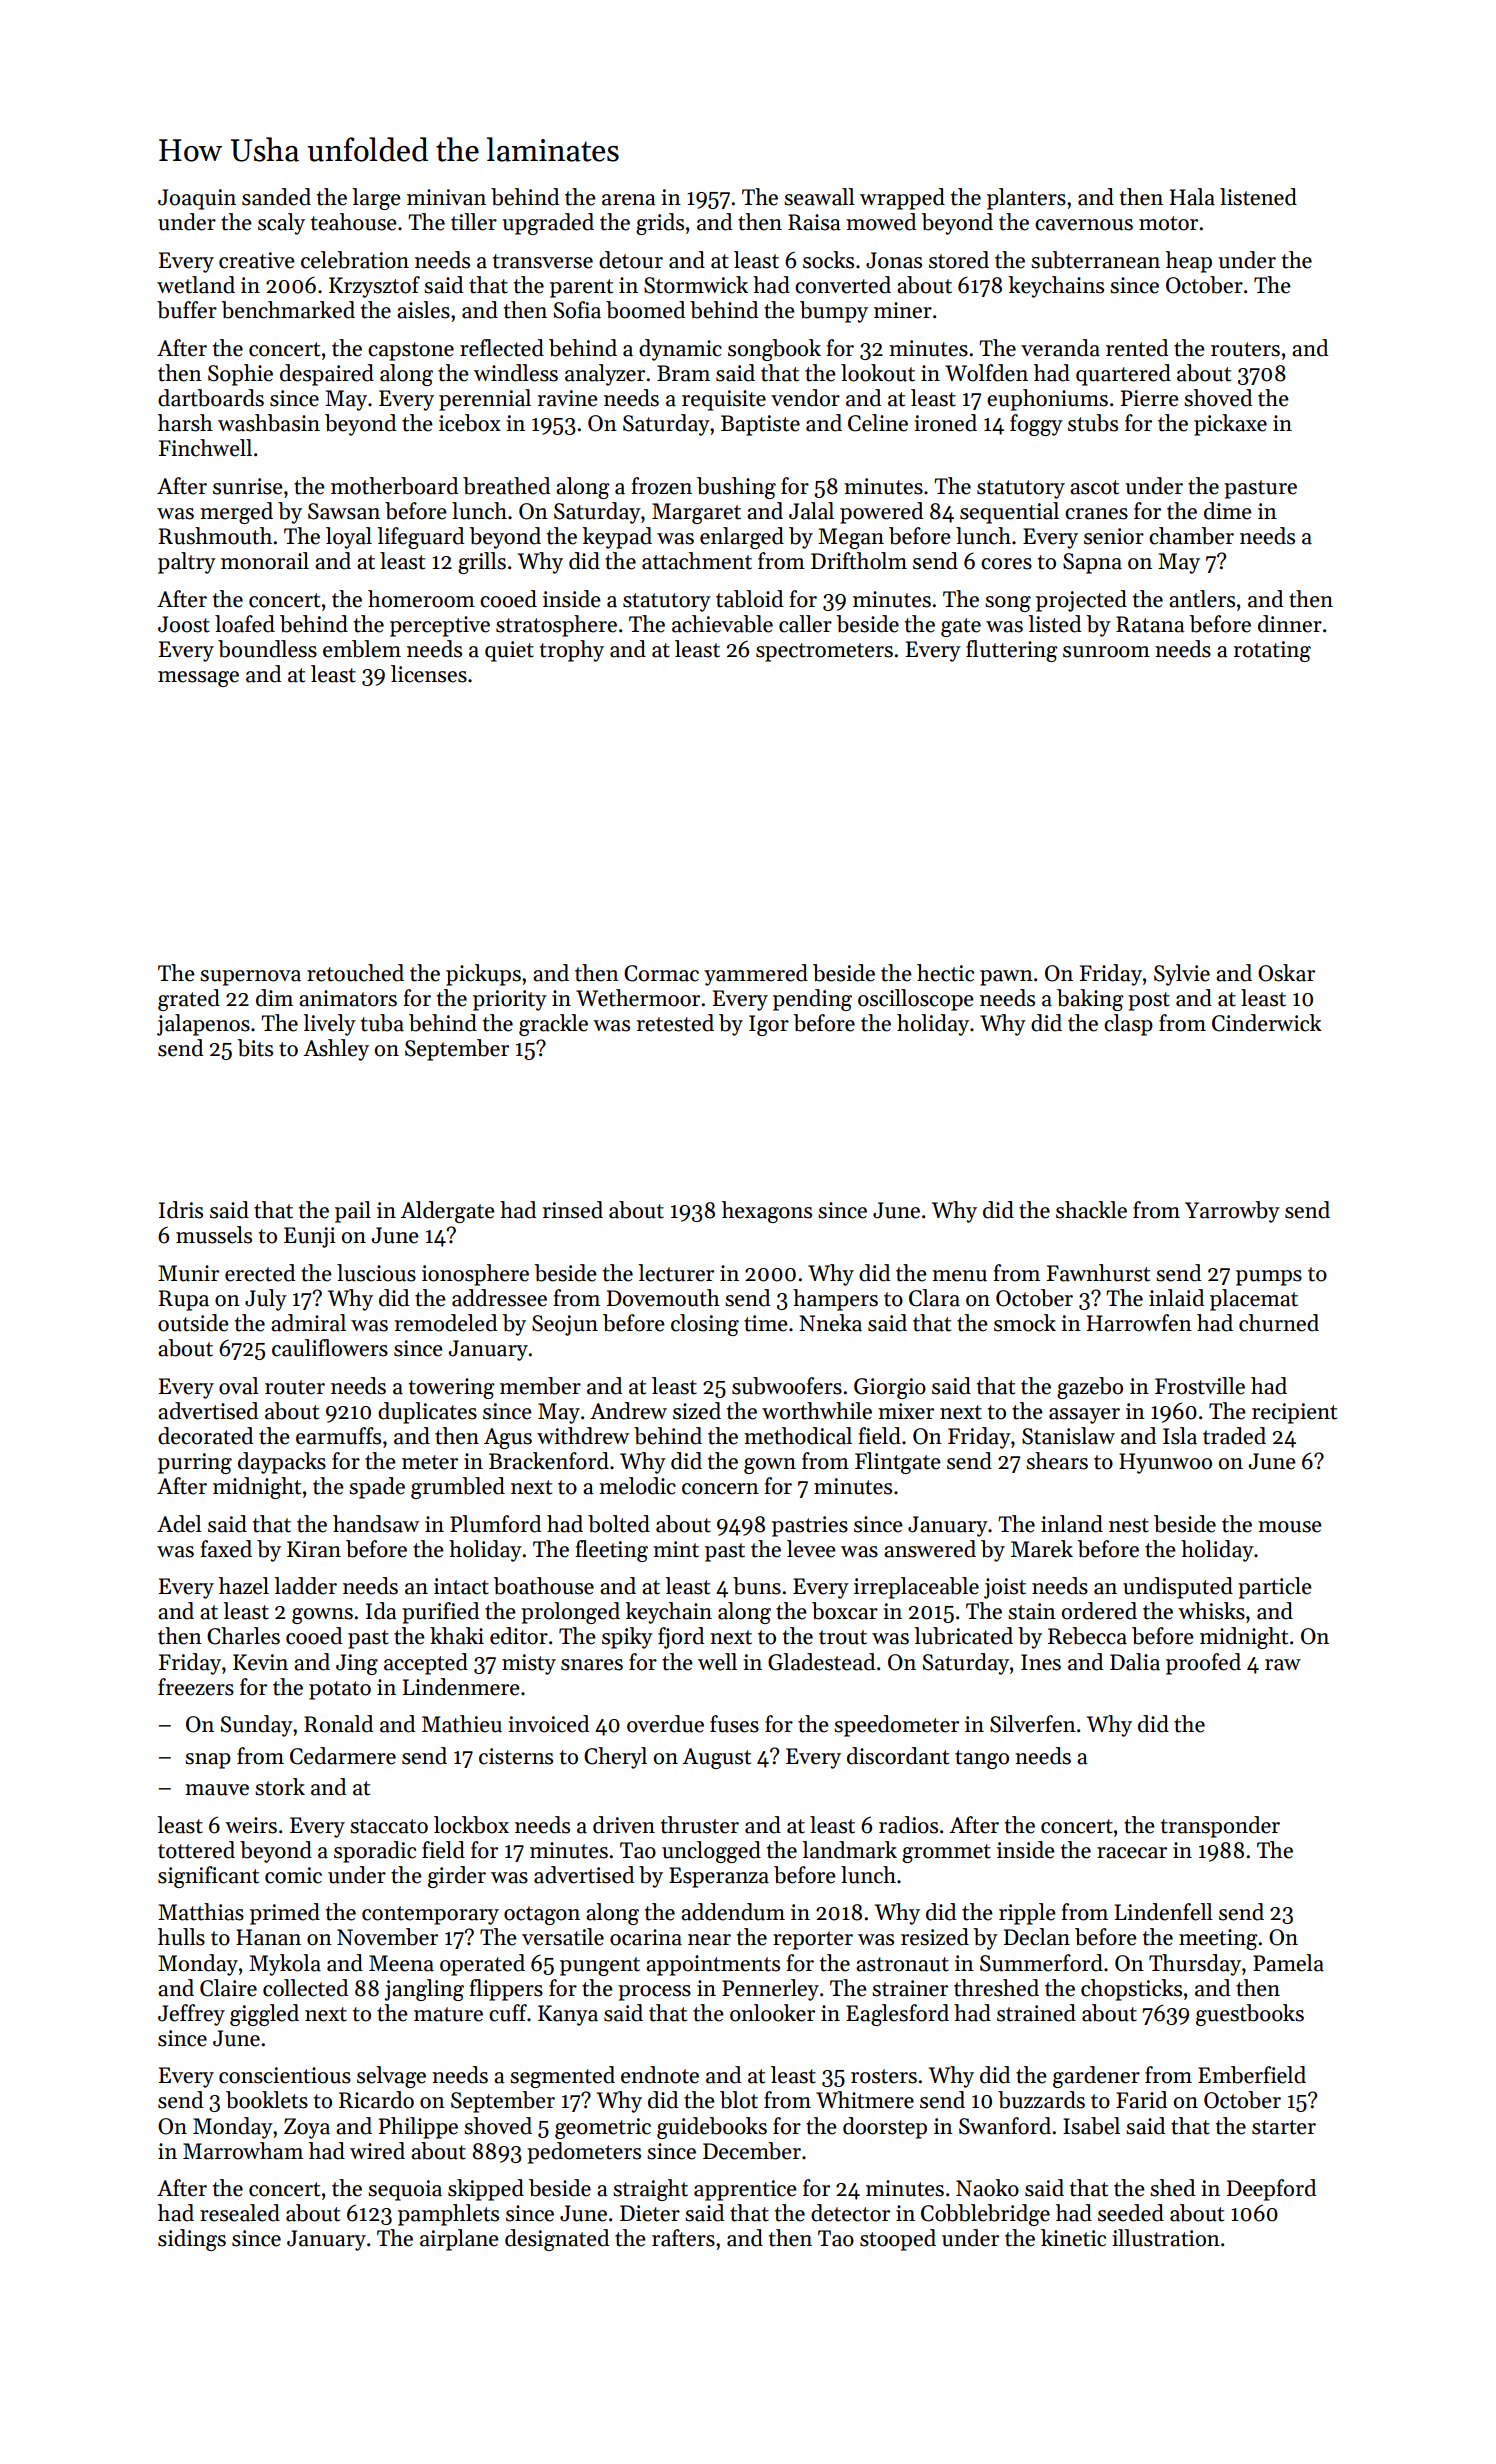  Describe the element at coordinates (898, 2240) in the page. I see `stooped` at that location.
